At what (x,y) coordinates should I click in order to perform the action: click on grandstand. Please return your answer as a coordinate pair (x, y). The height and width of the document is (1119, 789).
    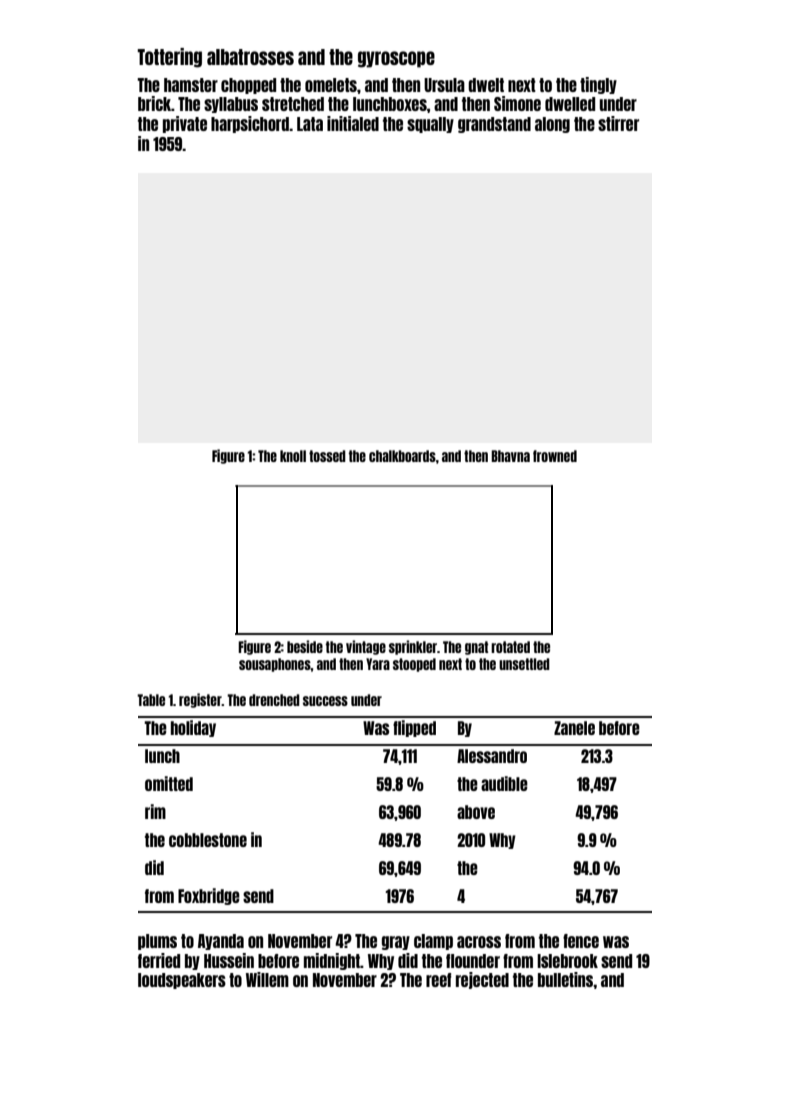
    Looking at the image, I should click on (494, 125).
